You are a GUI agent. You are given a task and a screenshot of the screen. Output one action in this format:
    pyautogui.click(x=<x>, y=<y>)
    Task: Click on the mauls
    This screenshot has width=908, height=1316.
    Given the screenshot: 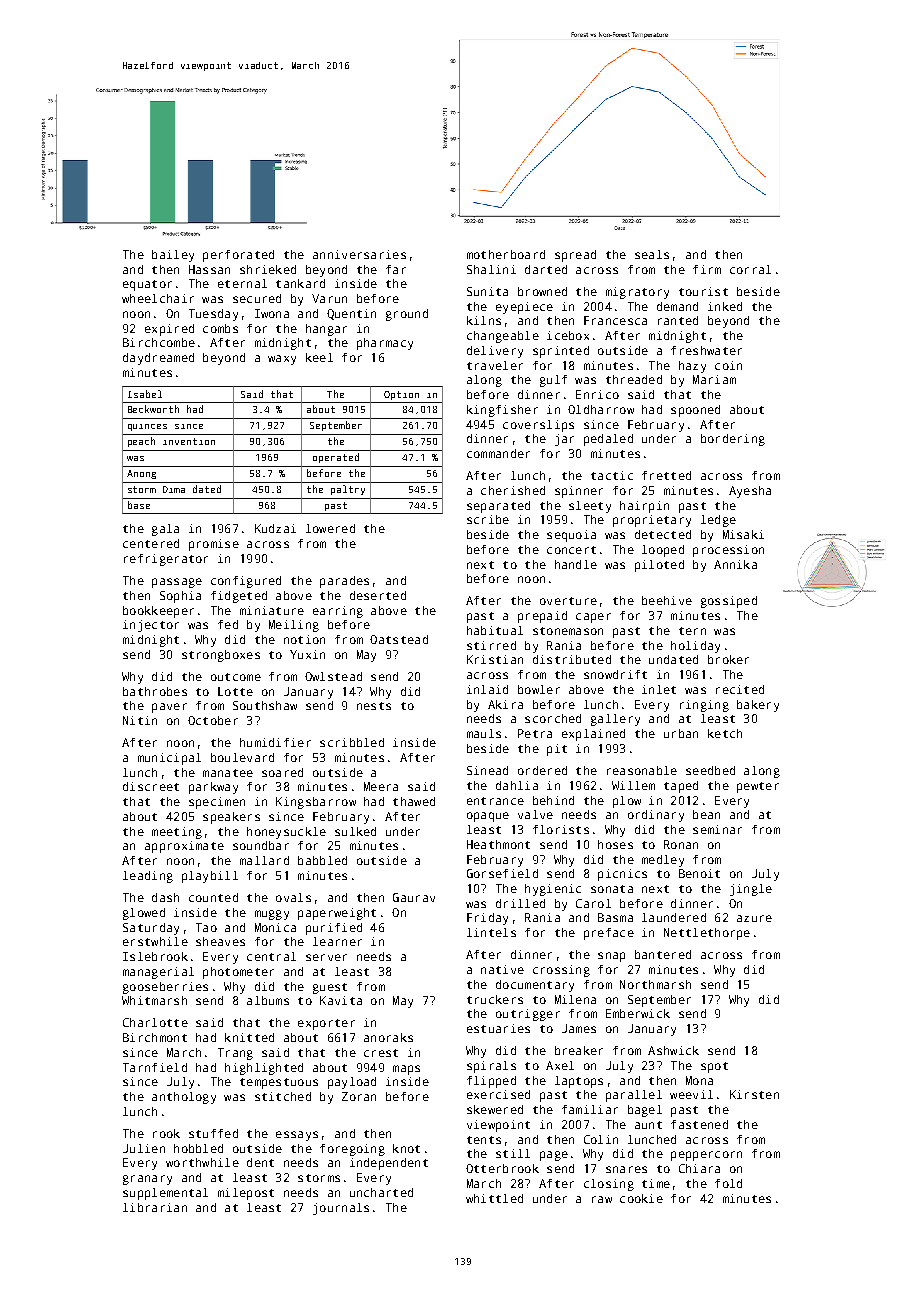 What is the action you would take?
    pyautogui.click(x=484, y=733)
